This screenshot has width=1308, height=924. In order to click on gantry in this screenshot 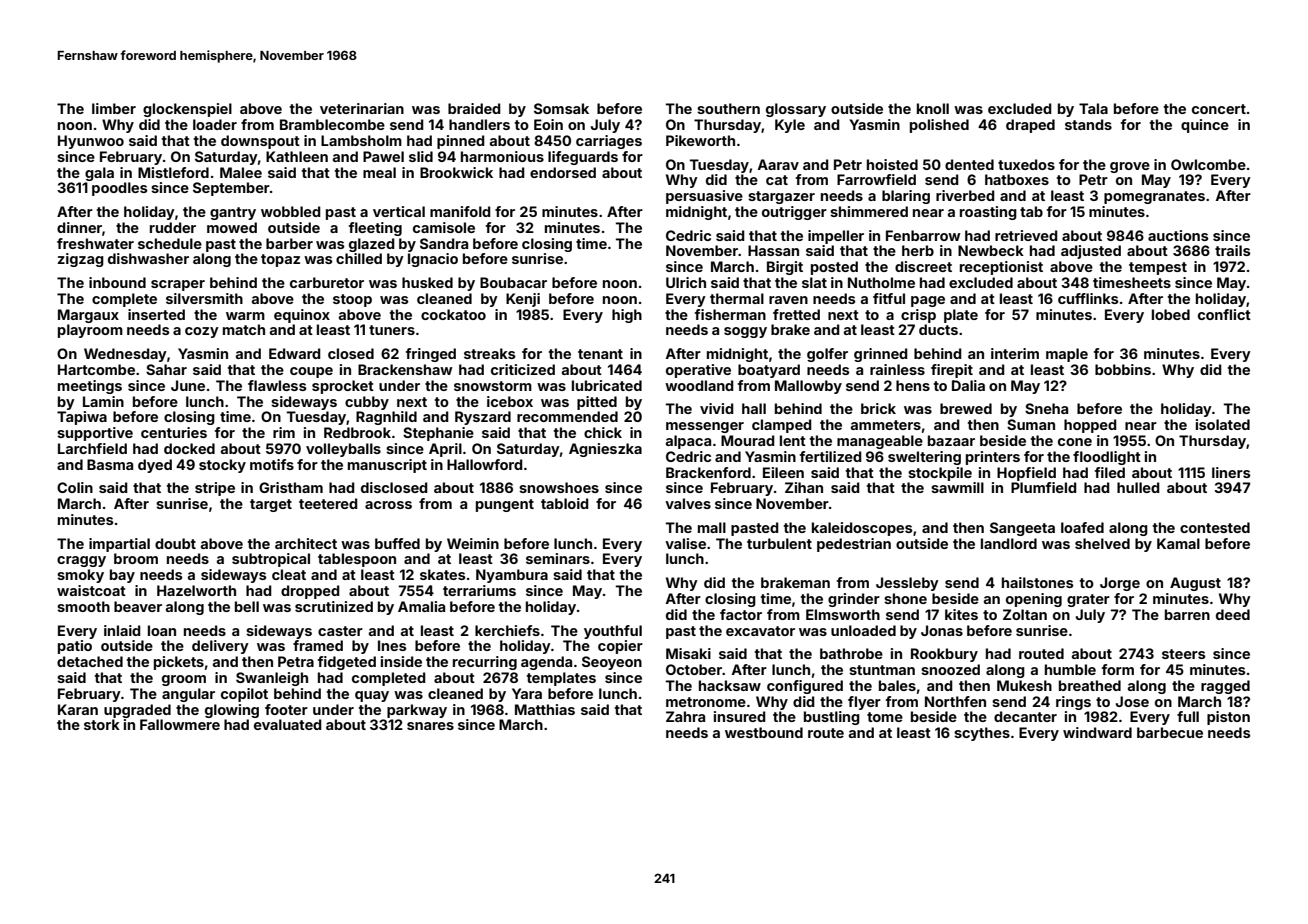, I will do `click(233, 213)`.
